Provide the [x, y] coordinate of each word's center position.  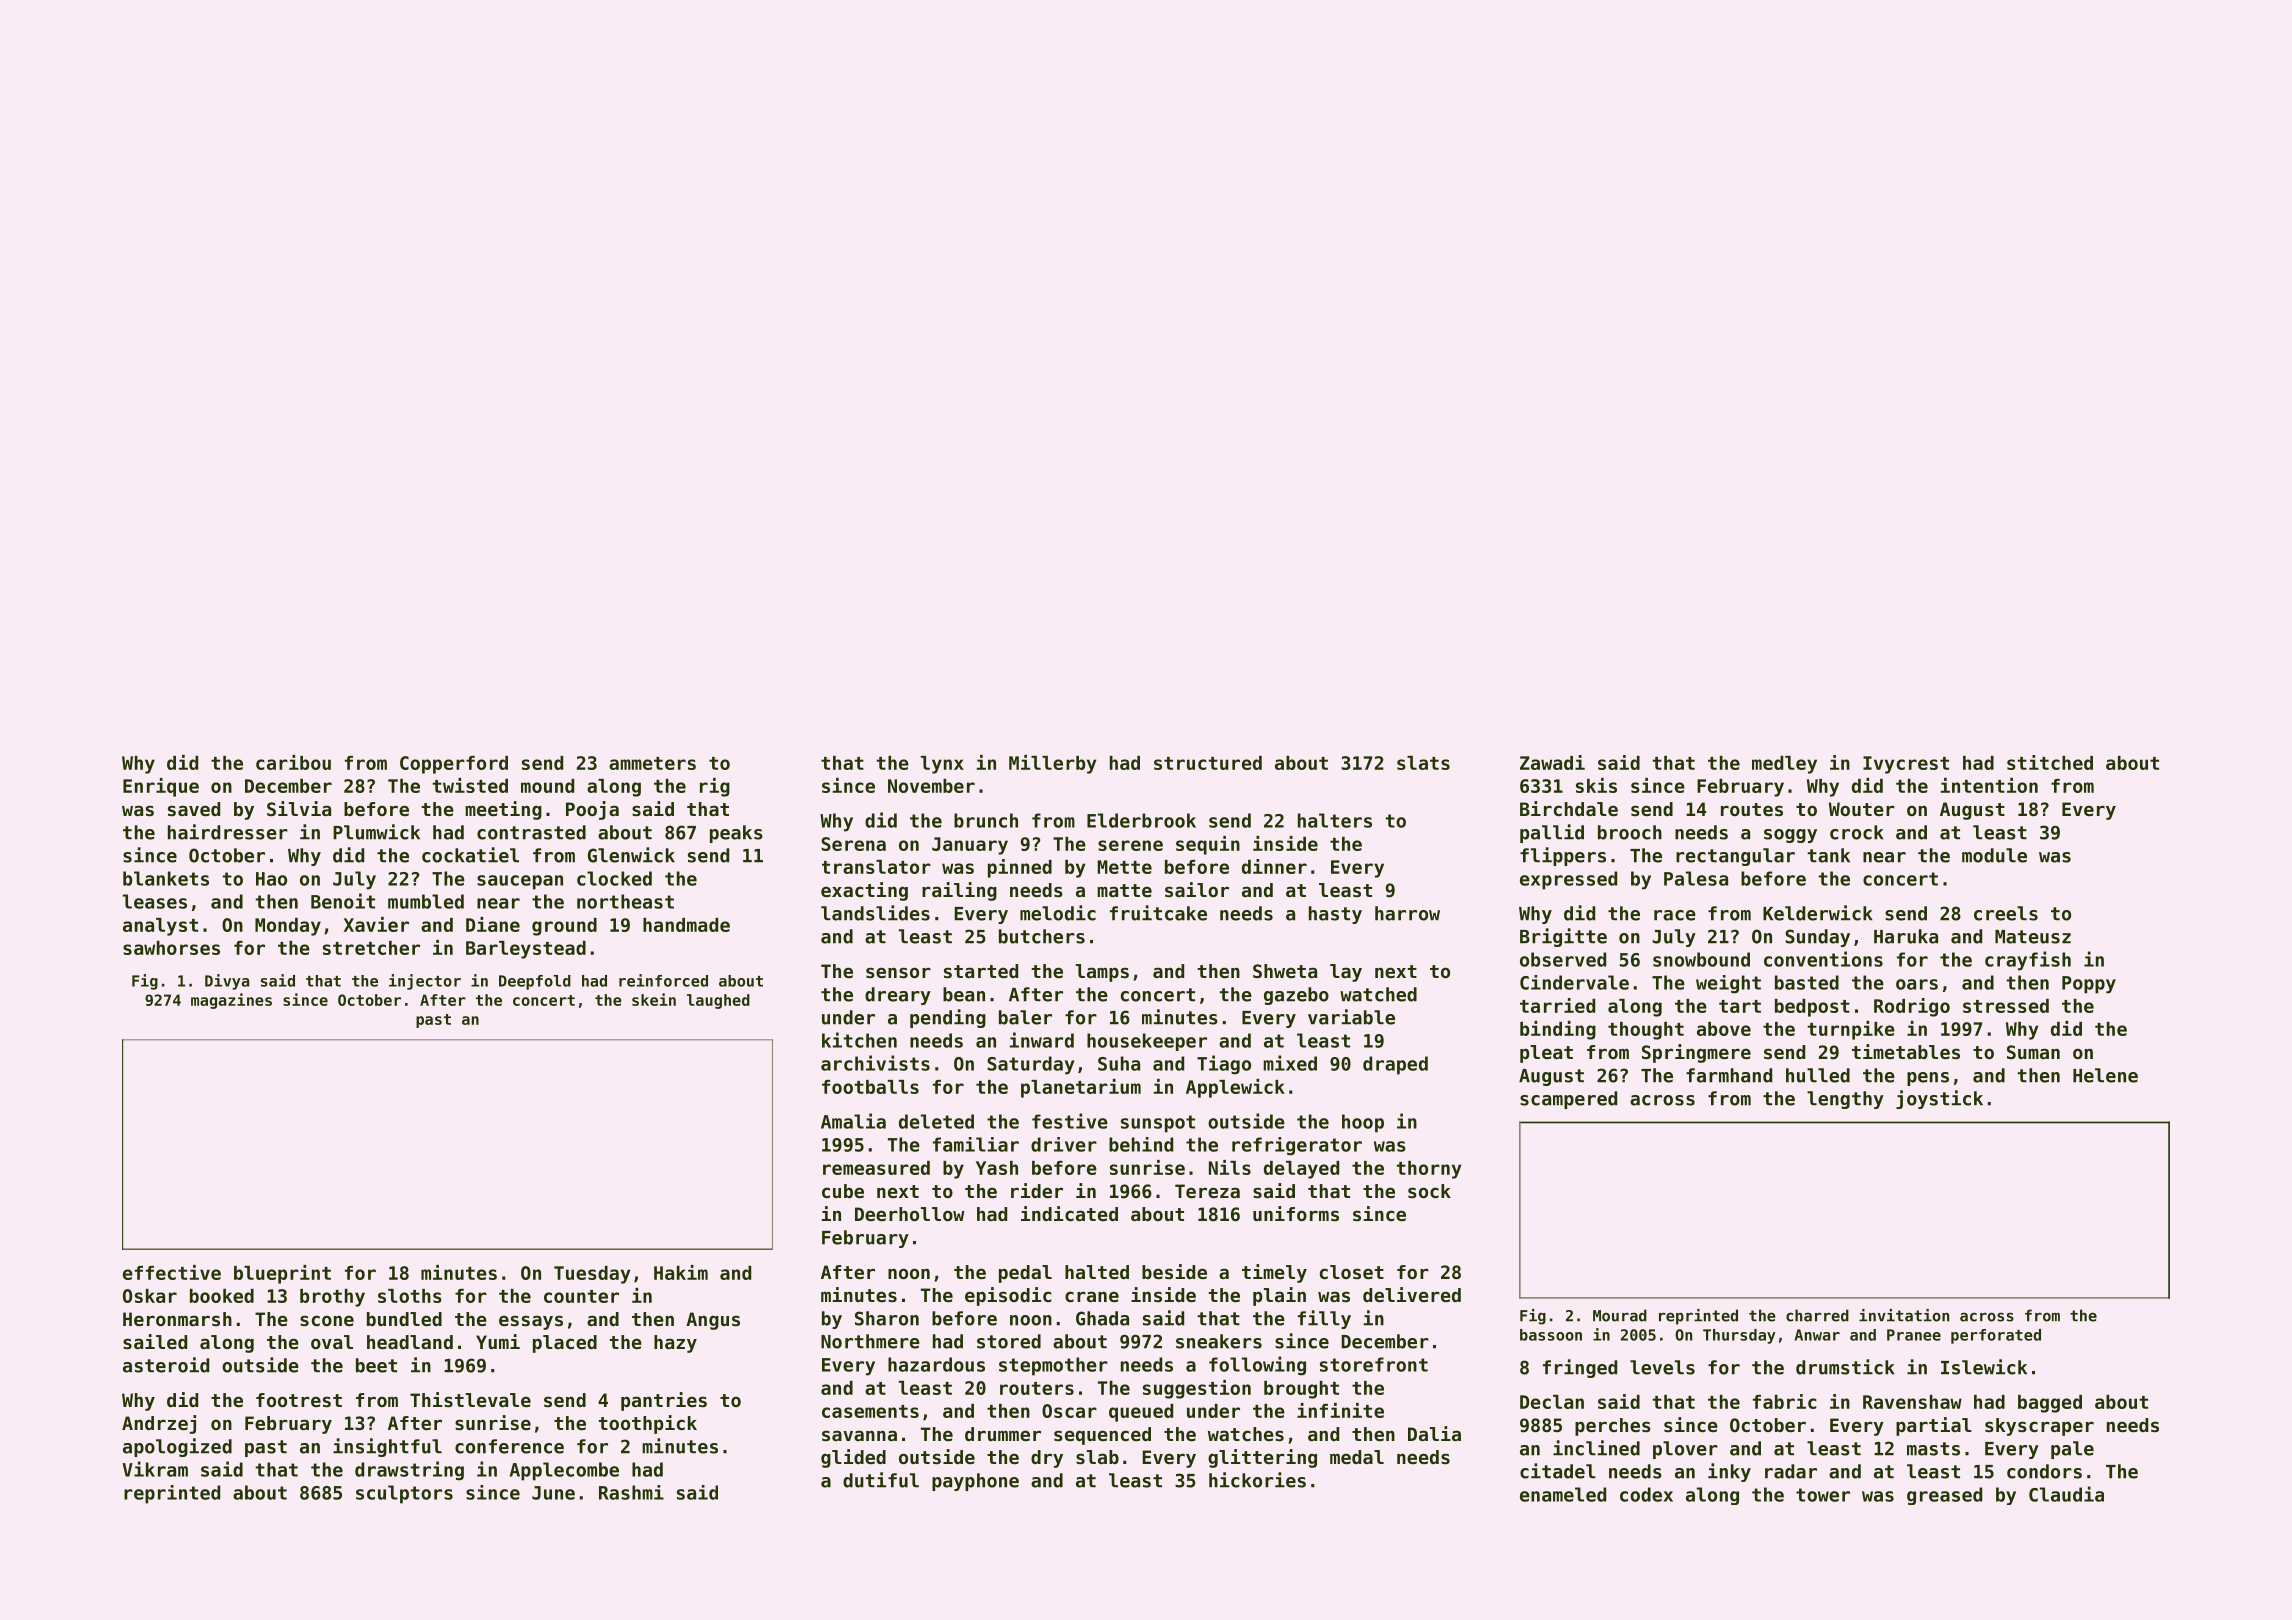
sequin [1208, 845]
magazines [231, 1001]
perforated [1996, 1336]
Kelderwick [1818, 913]
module [1994, 855]
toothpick [647, 1424]
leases [155, 901]
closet [1352, 1272]
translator [876, 867]
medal [1357, 1457]
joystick [1939, 1099]
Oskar [150, 1296]
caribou [293, 762]
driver [1064, 1144]
